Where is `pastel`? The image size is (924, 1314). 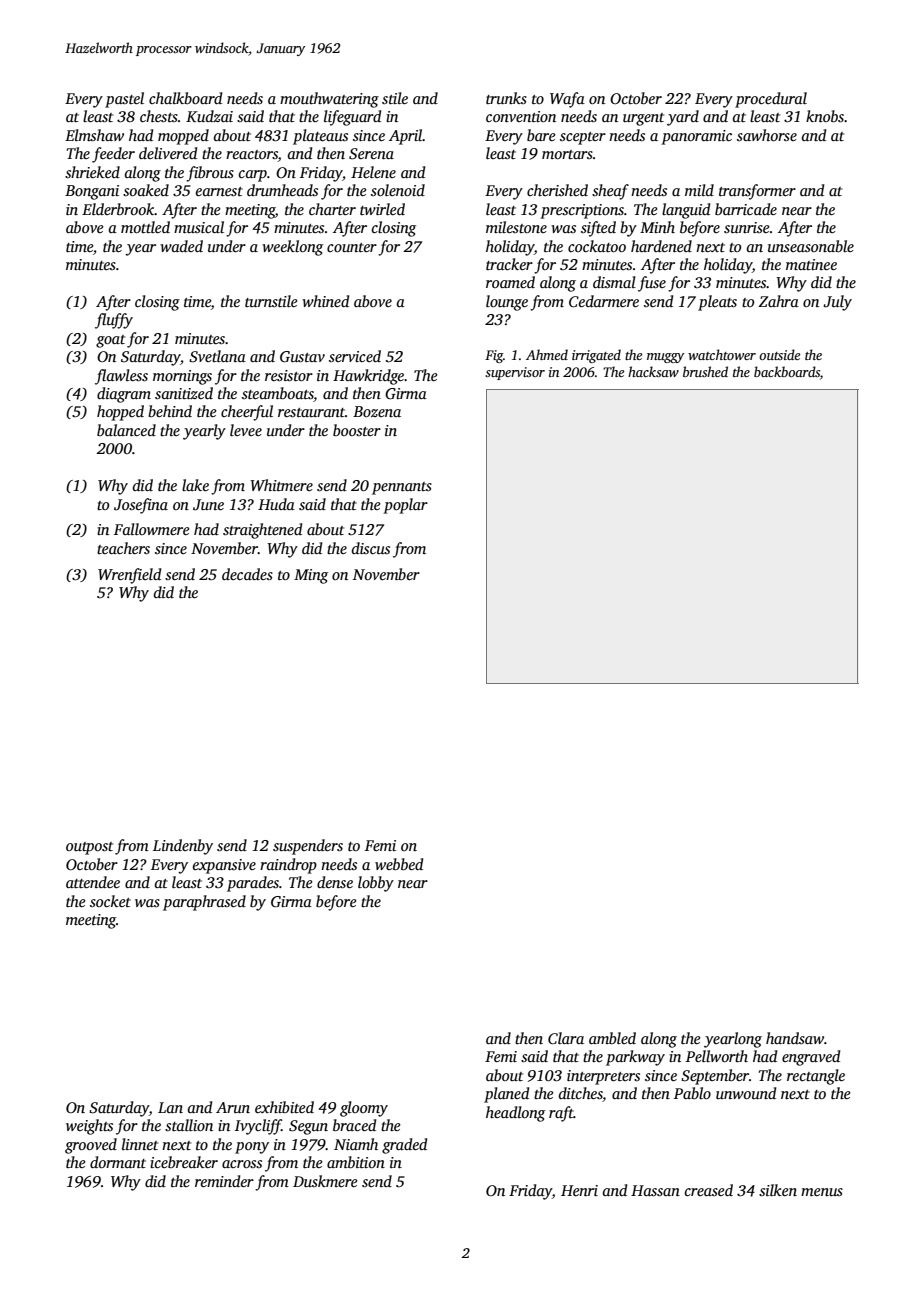 pastel is located at coordinates (124, 100).
